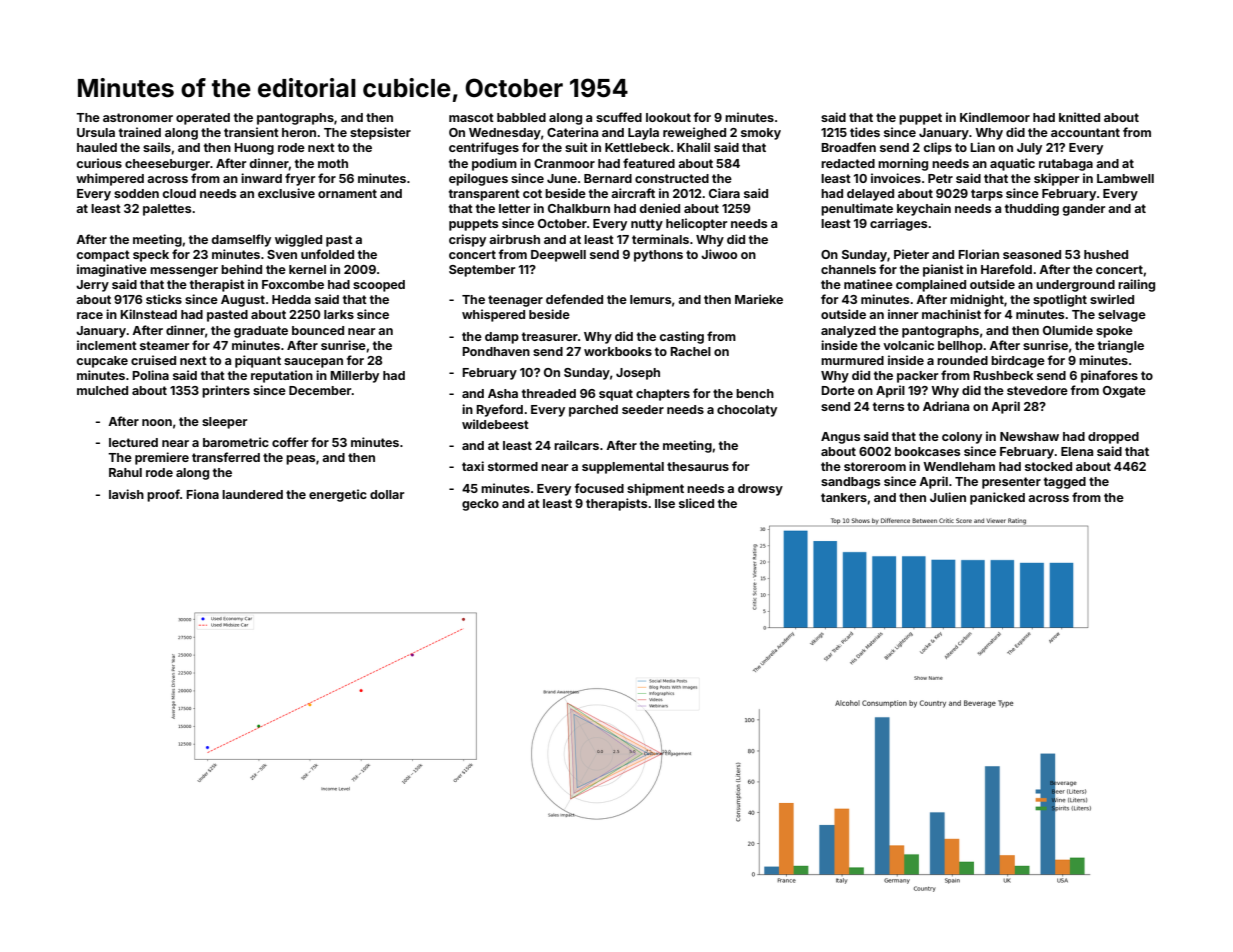 The image size is (1233, 952). Describe the element at coordinates (286, 193) in the screenshot. I see `exclusive` at that location.
